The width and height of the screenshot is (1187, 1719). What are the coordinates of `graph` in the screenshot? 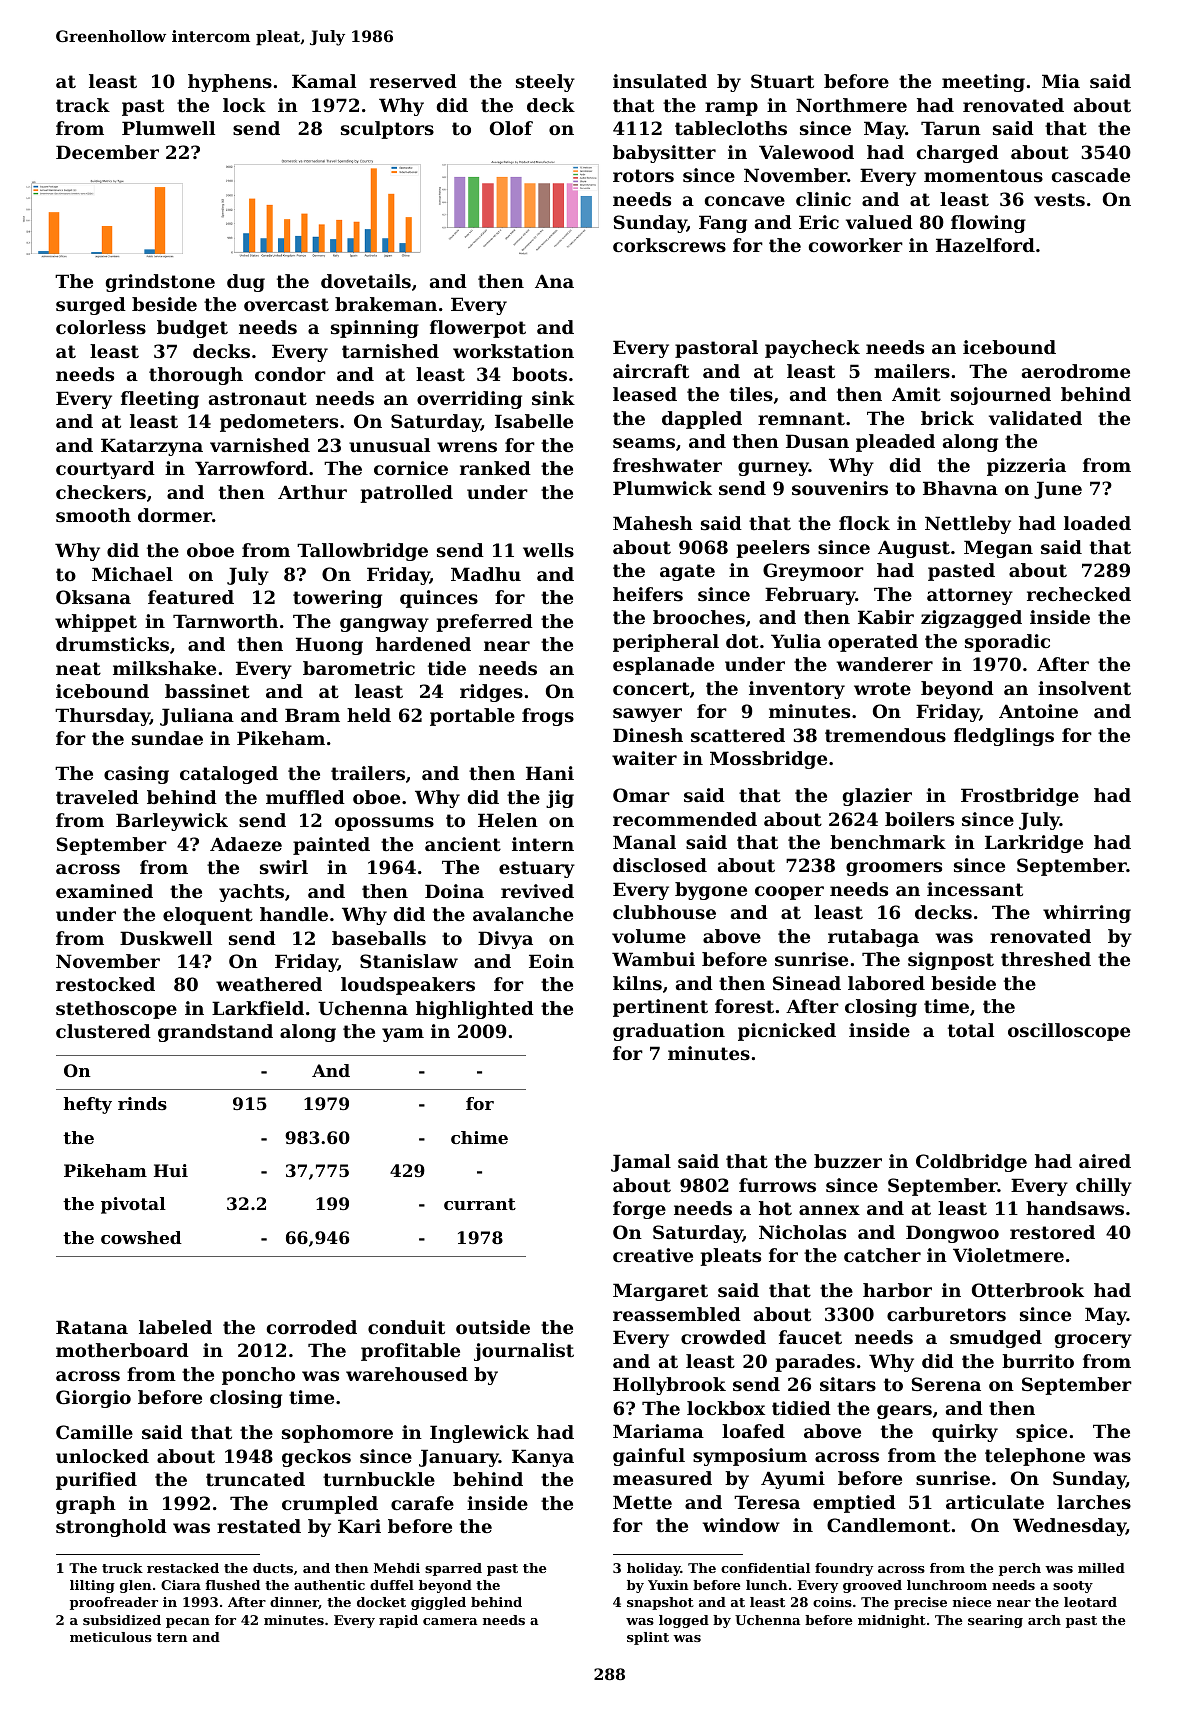 It's located at (86, 1505).
